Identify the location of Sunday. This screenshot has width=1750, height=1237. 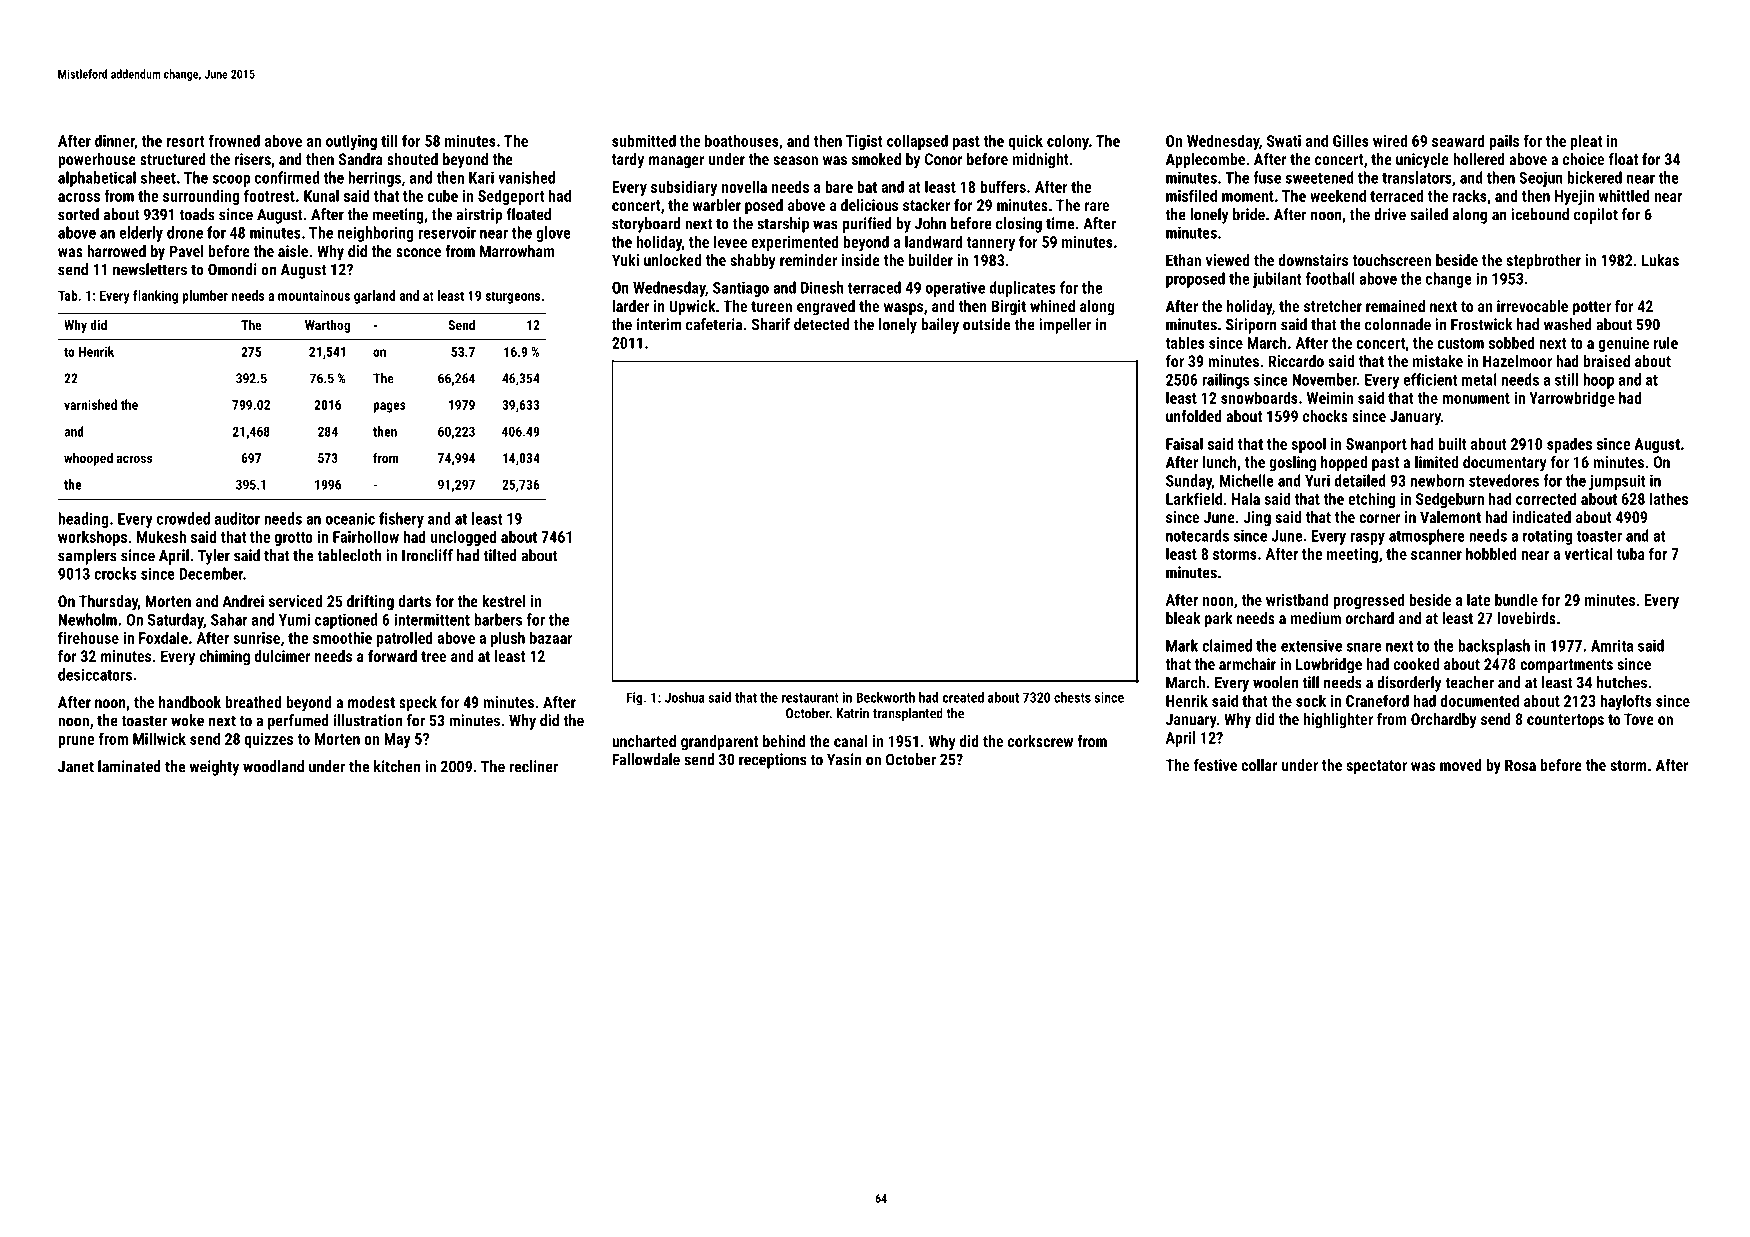
(1189, 482).
